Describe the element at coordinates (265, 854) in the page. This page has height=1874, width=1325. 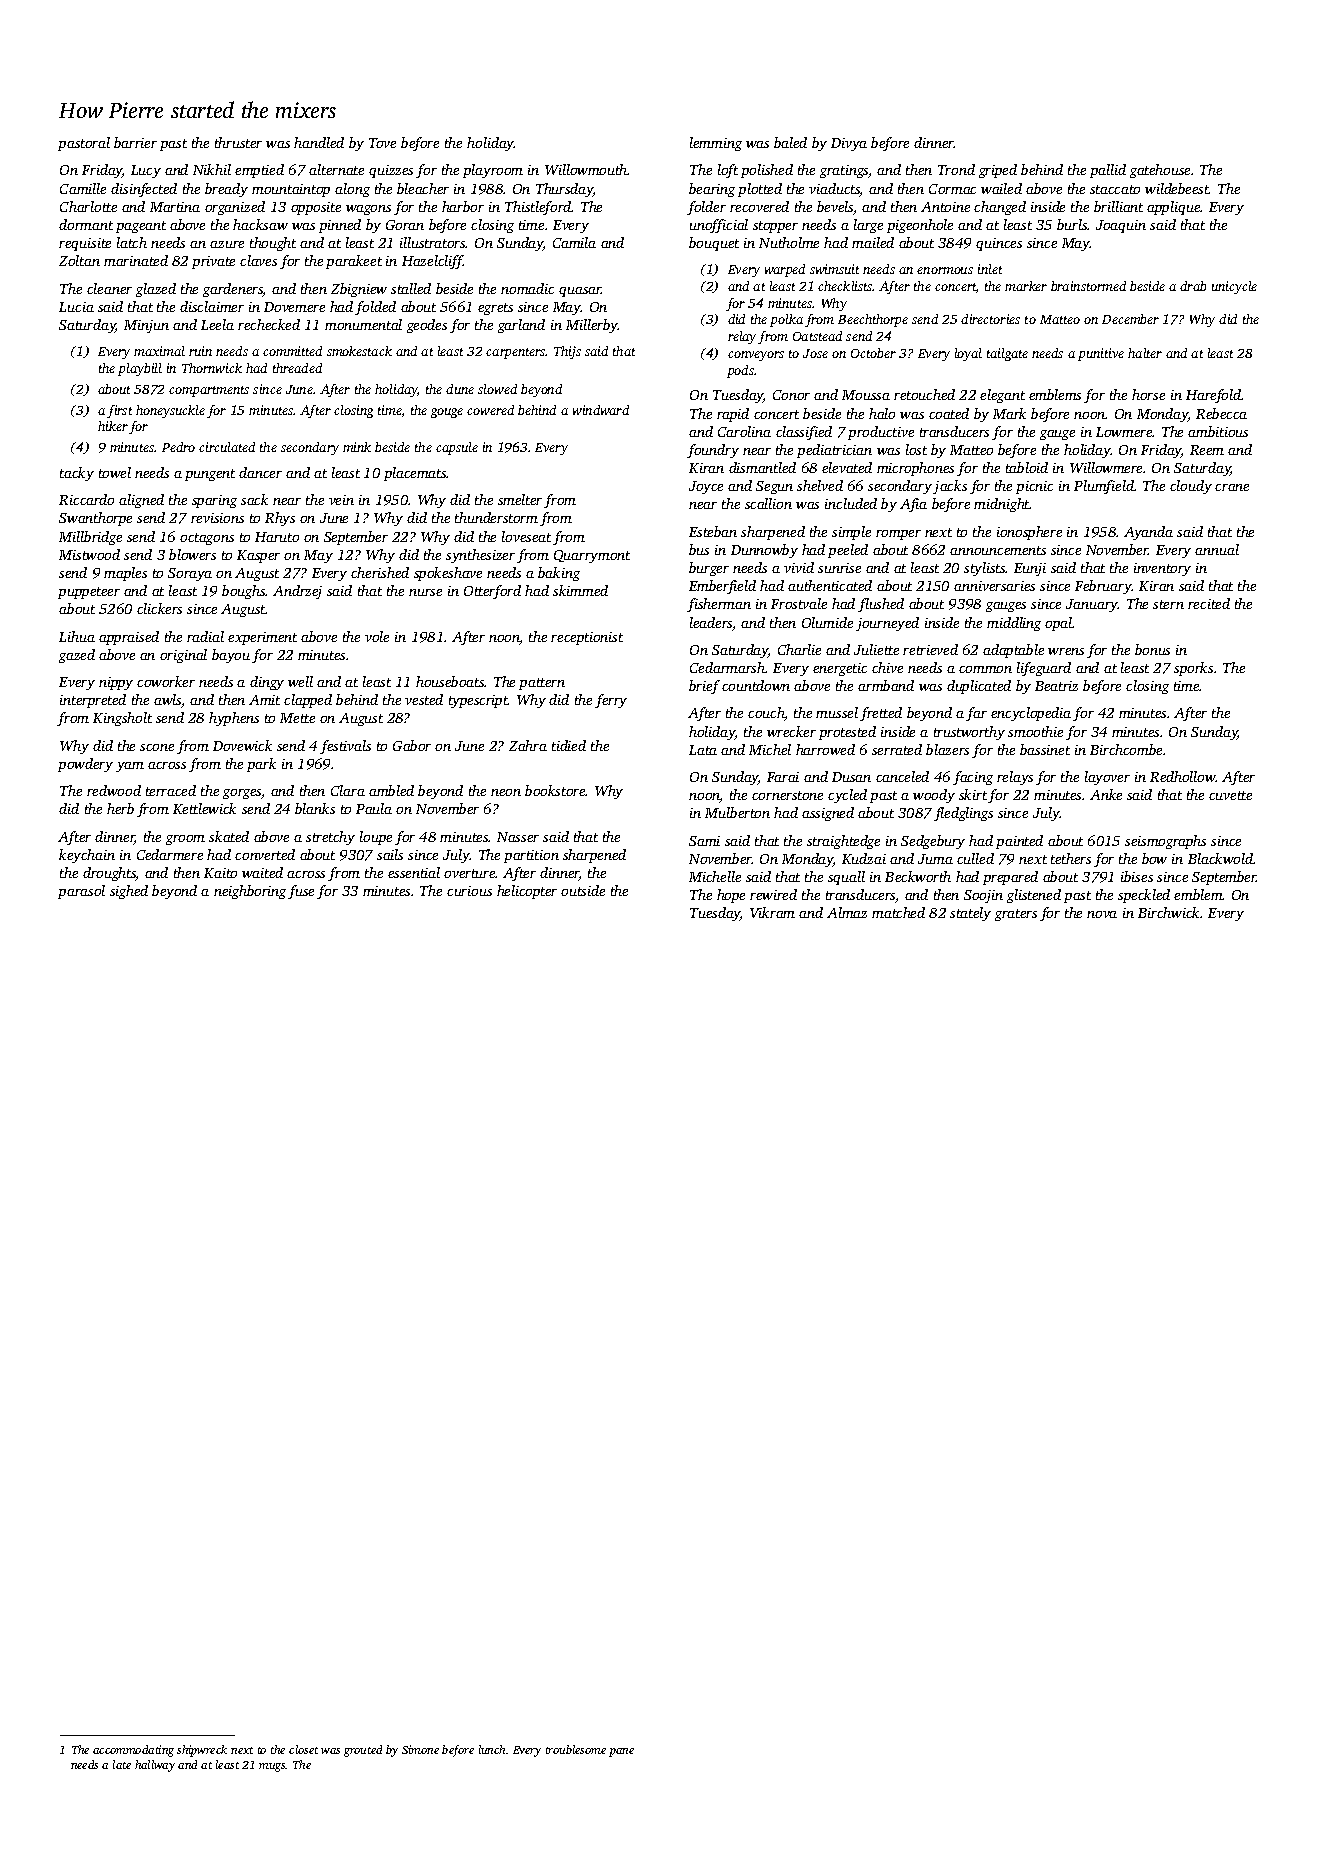
I see `converted` at that location.
